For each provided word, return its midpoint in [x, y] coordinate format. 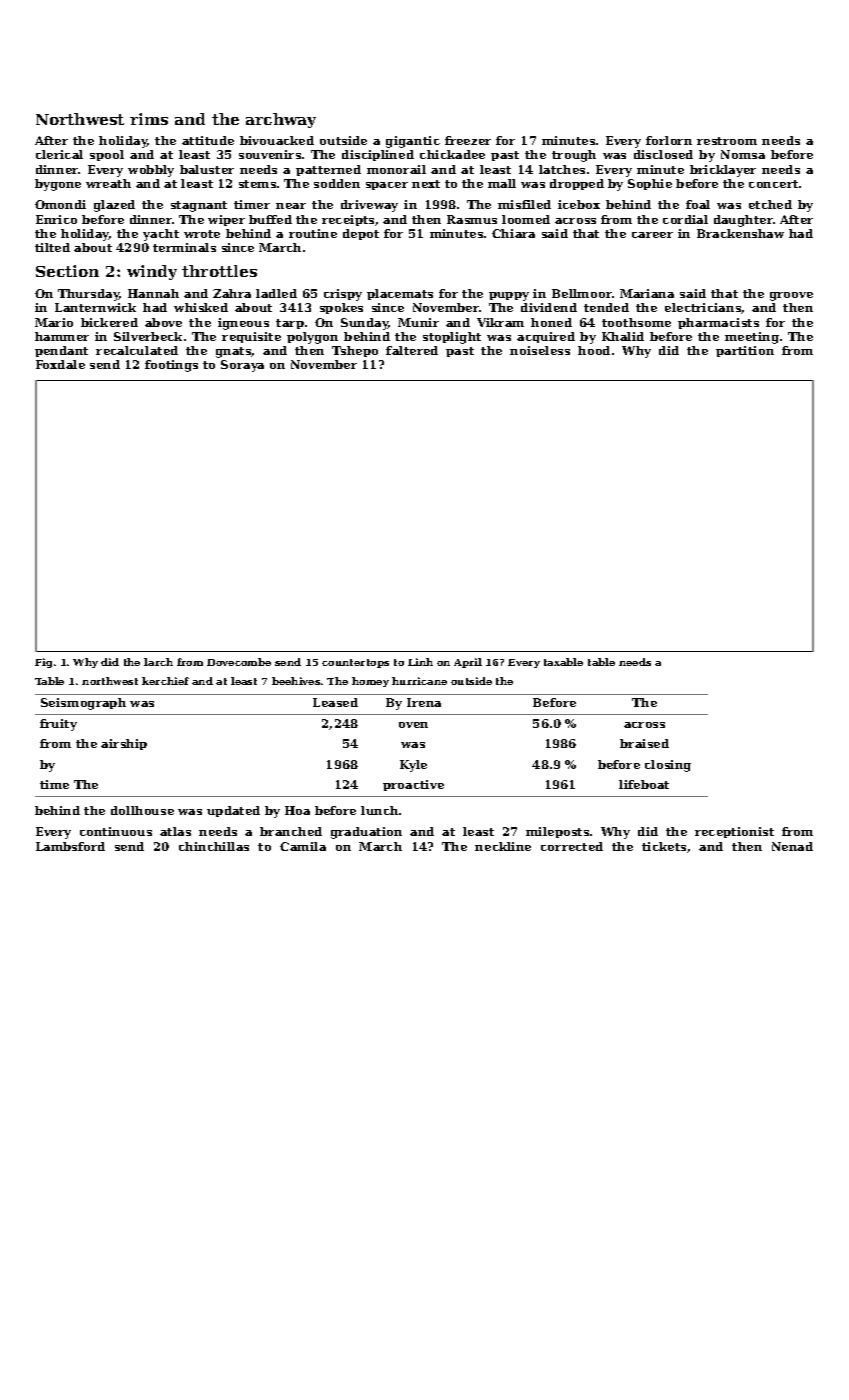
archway [281, 120]
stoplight [452, 338]
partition [745, 351]
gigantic [413, 142]
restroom [727, 141]
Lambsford [70, 846]
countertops [355, 663]
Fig [43, 663]
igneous [243, 324]
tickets [664, 846]
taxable [563, 662]
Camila [303, 846]
